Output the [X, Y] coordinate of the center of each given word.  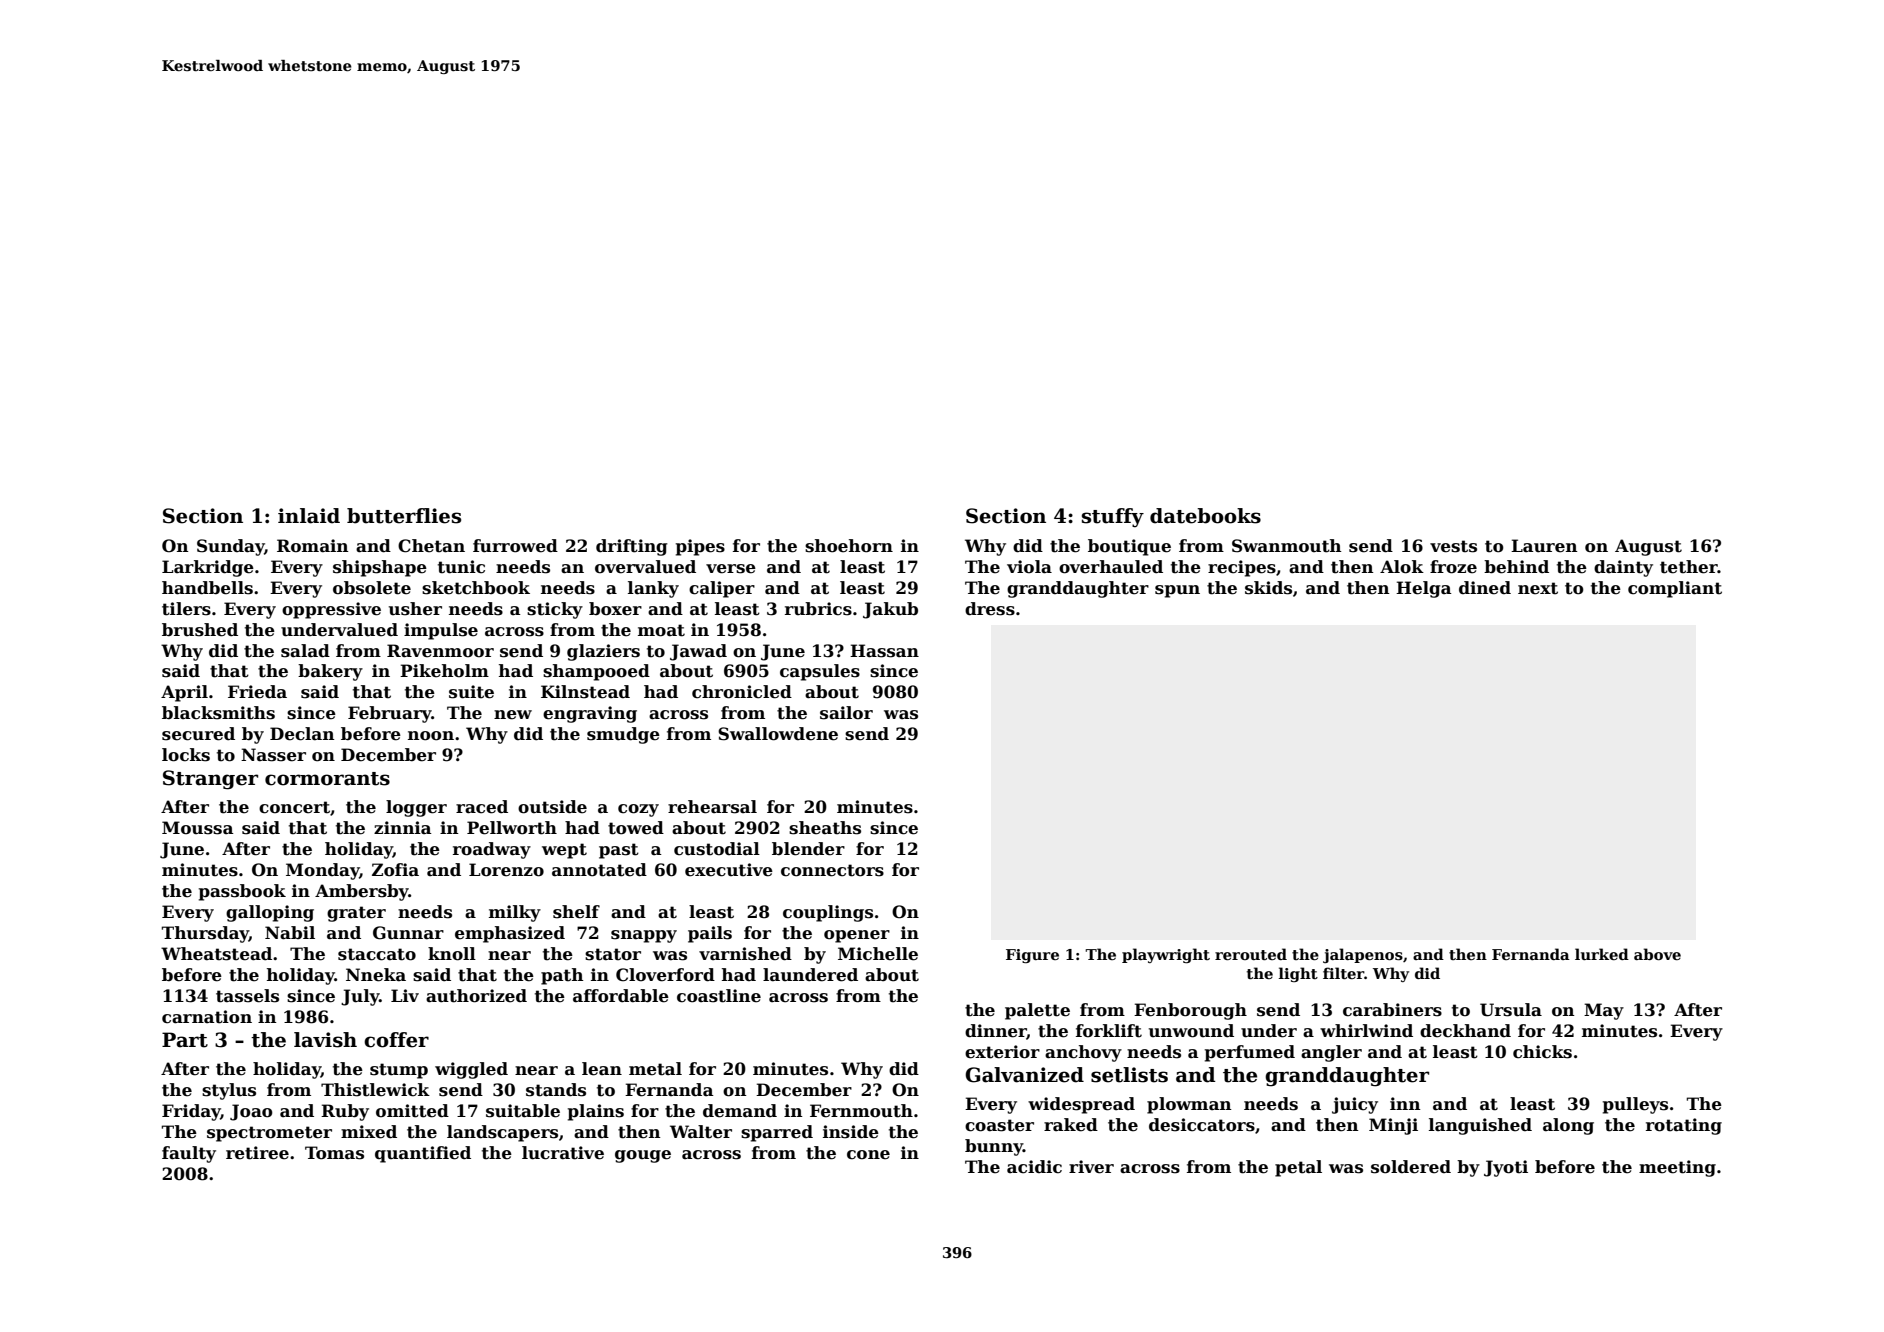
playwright [1166, 955]
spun [1177, 591]
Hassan [884, 651]
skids [1268, 588]
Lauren [1544, 546]
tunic [461, 567]
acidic [1034, 1167]
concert [294, 807]
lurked [1602, 954]
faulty [189, 1154]
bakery [330, 672]
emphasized [510, 934]
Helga [1424, 589]
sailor [846, 713]
